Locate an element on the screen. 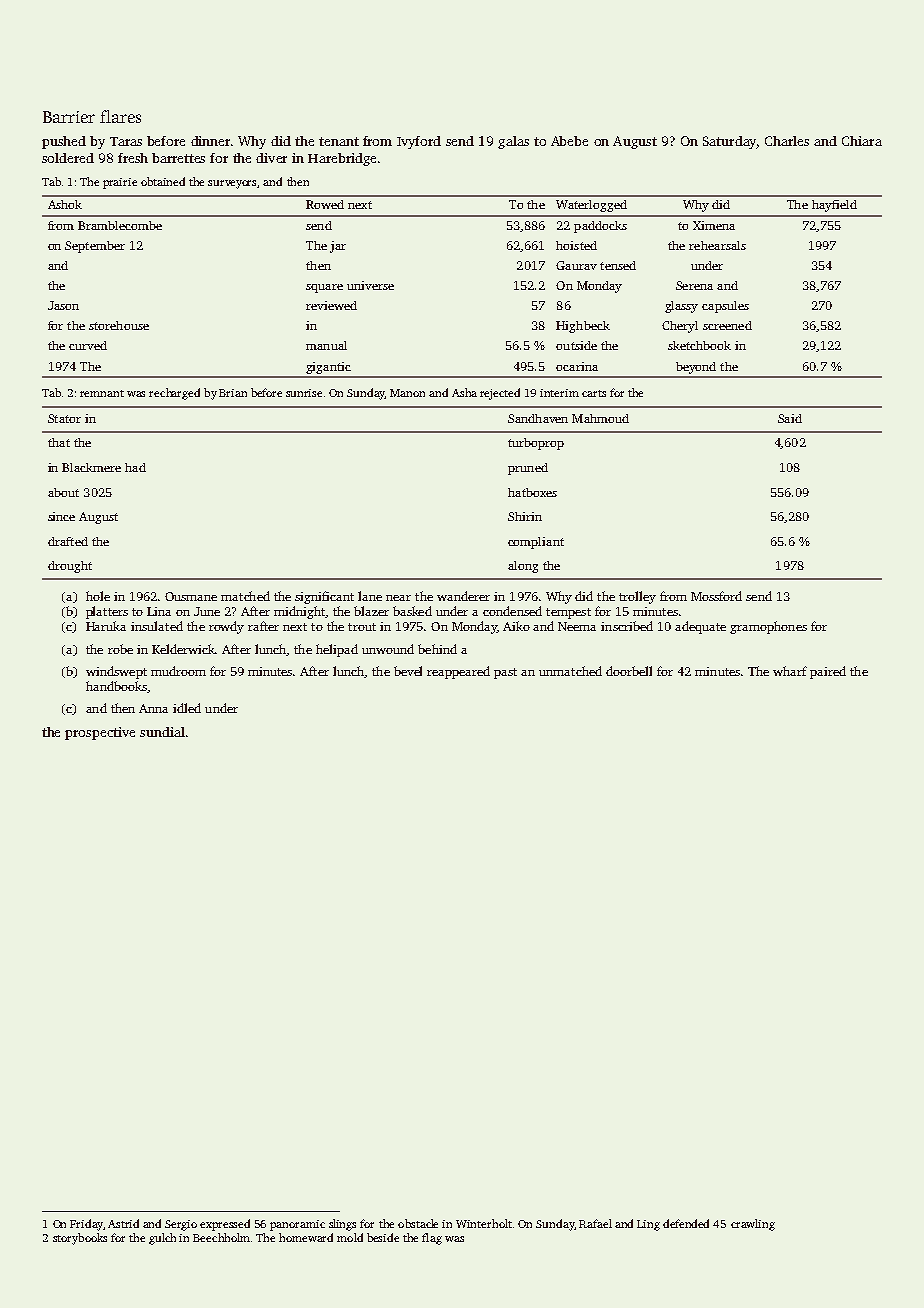 The width and height of the screenshot is (924, 1308). Beechholm is located at coordinates (221, 1237).
